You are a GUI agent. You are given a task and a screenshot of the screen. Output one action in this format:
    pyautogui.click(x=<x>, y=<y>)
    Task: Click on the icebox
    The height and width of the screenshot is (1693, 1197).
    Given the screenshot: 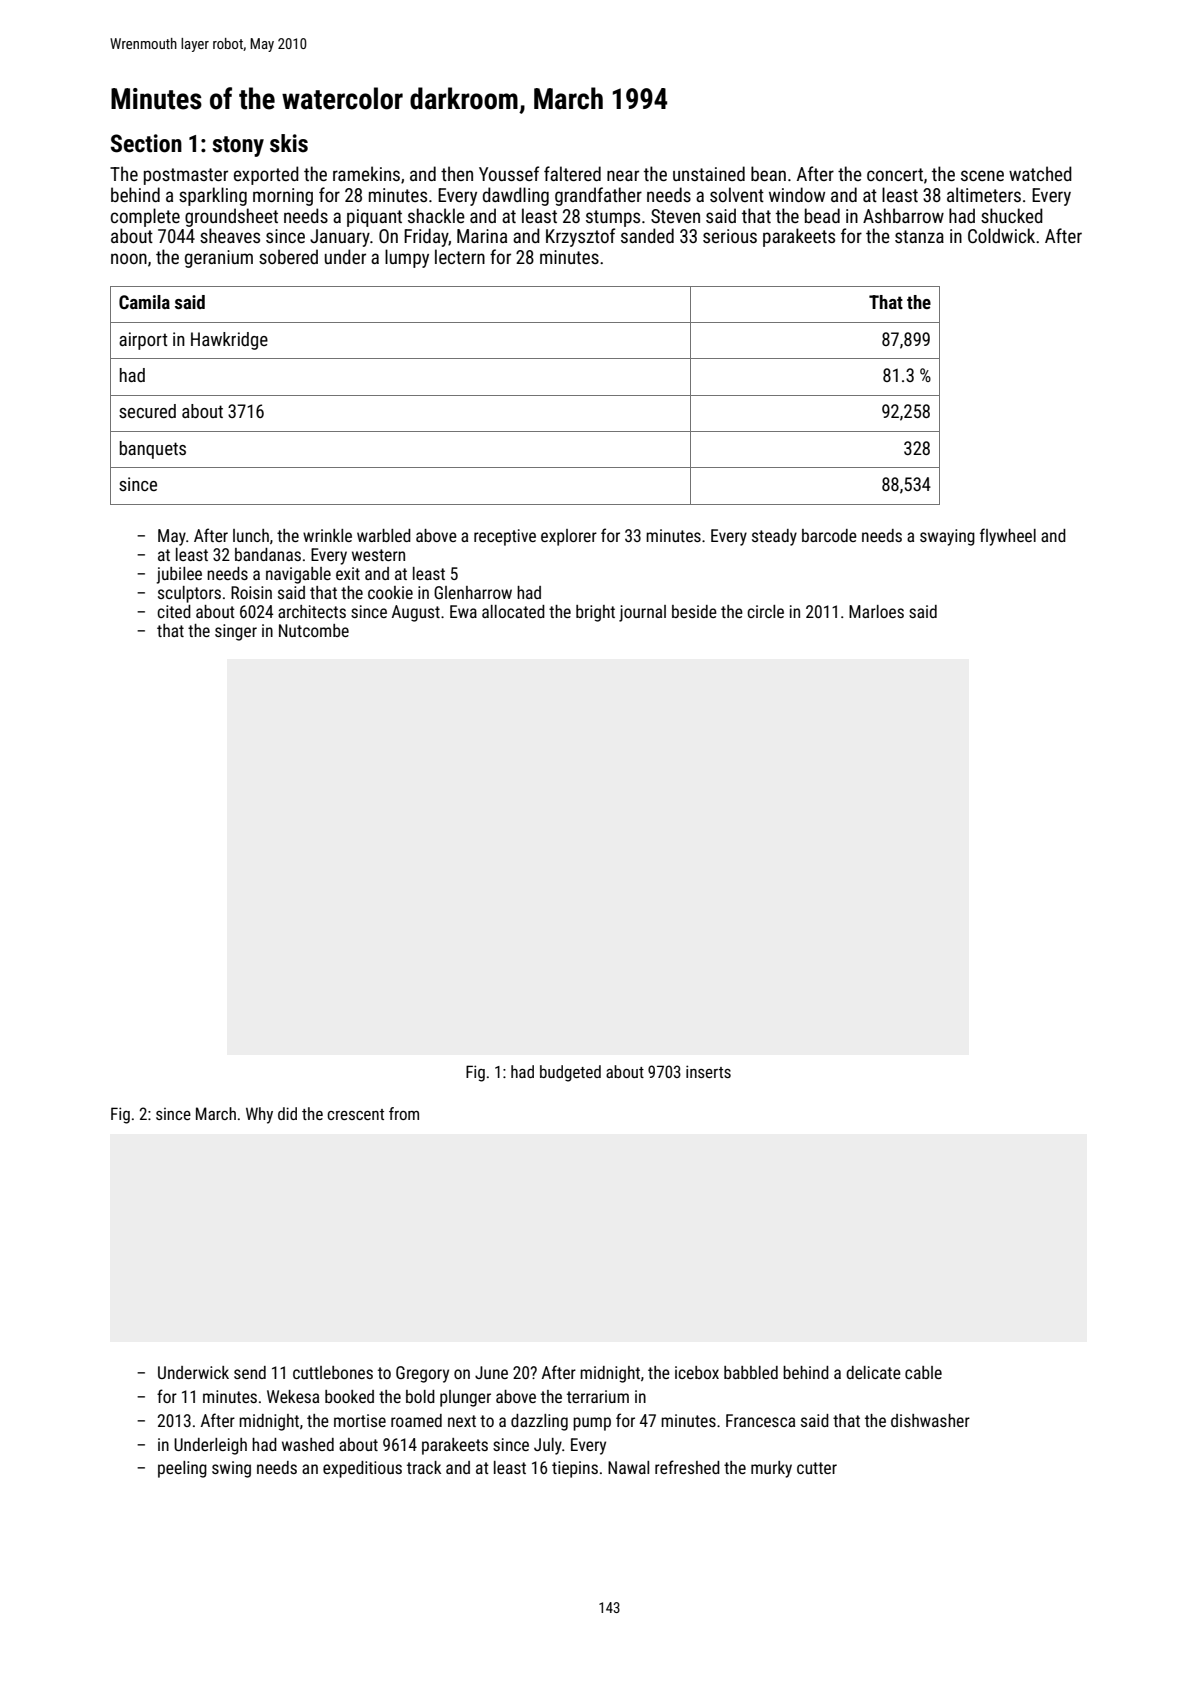 What is the action you would take?
    pyautogui.click(x=697, y=1372)
